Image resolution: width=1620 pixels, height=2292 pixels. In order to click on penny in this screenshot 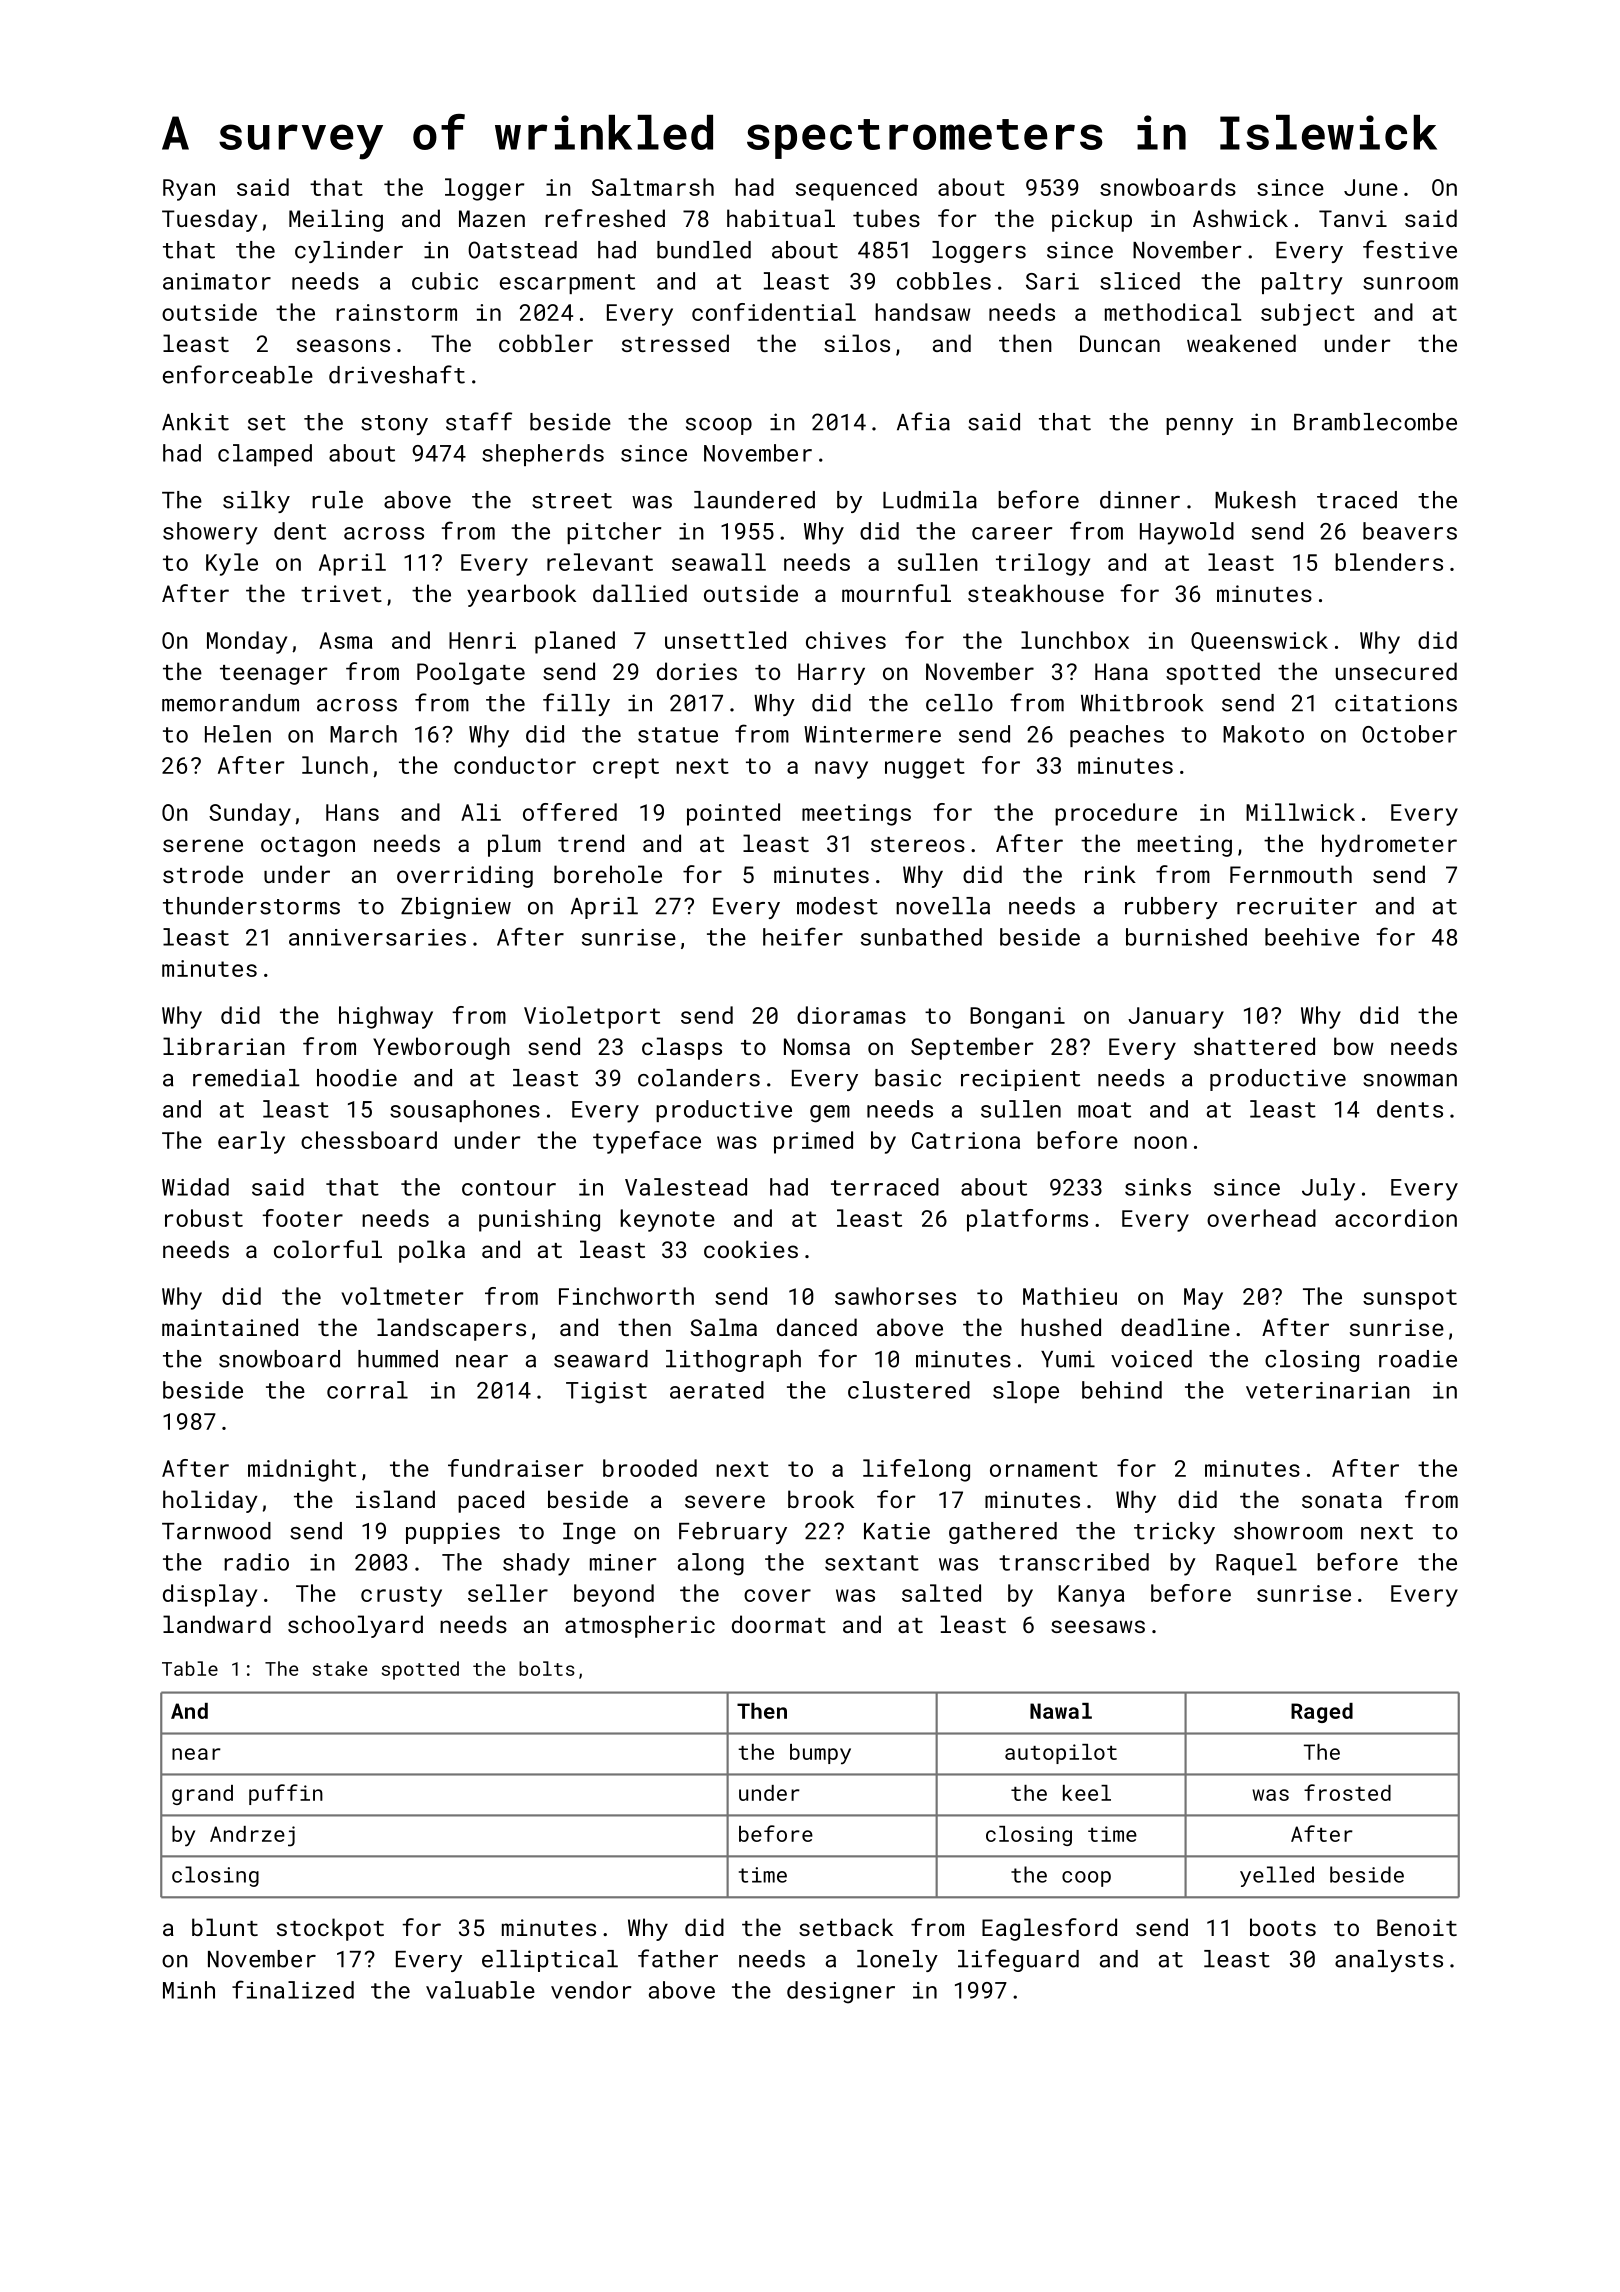, I will do `click(1199, 426)`.
